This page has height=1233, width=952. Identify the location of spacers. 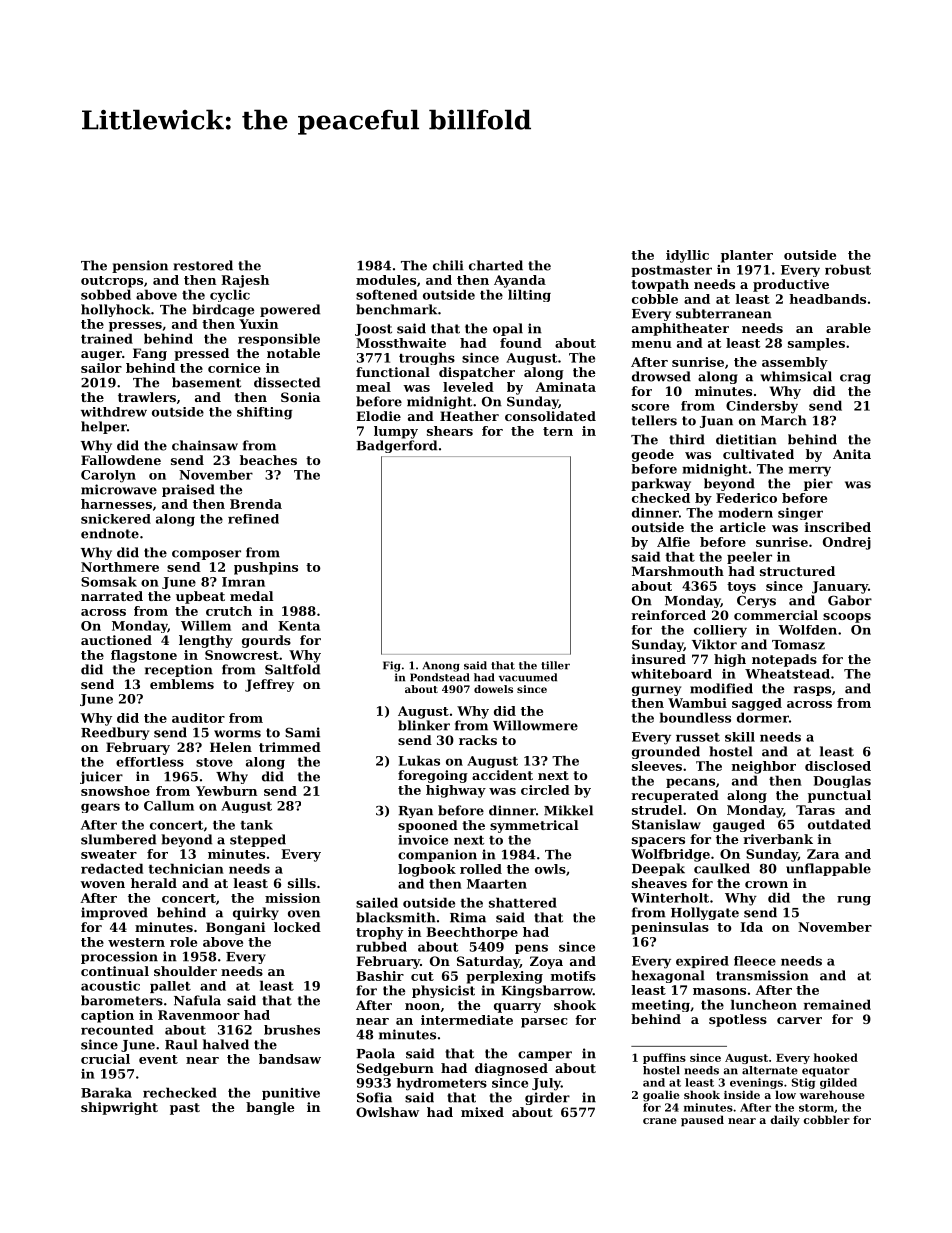
(658, 842).
